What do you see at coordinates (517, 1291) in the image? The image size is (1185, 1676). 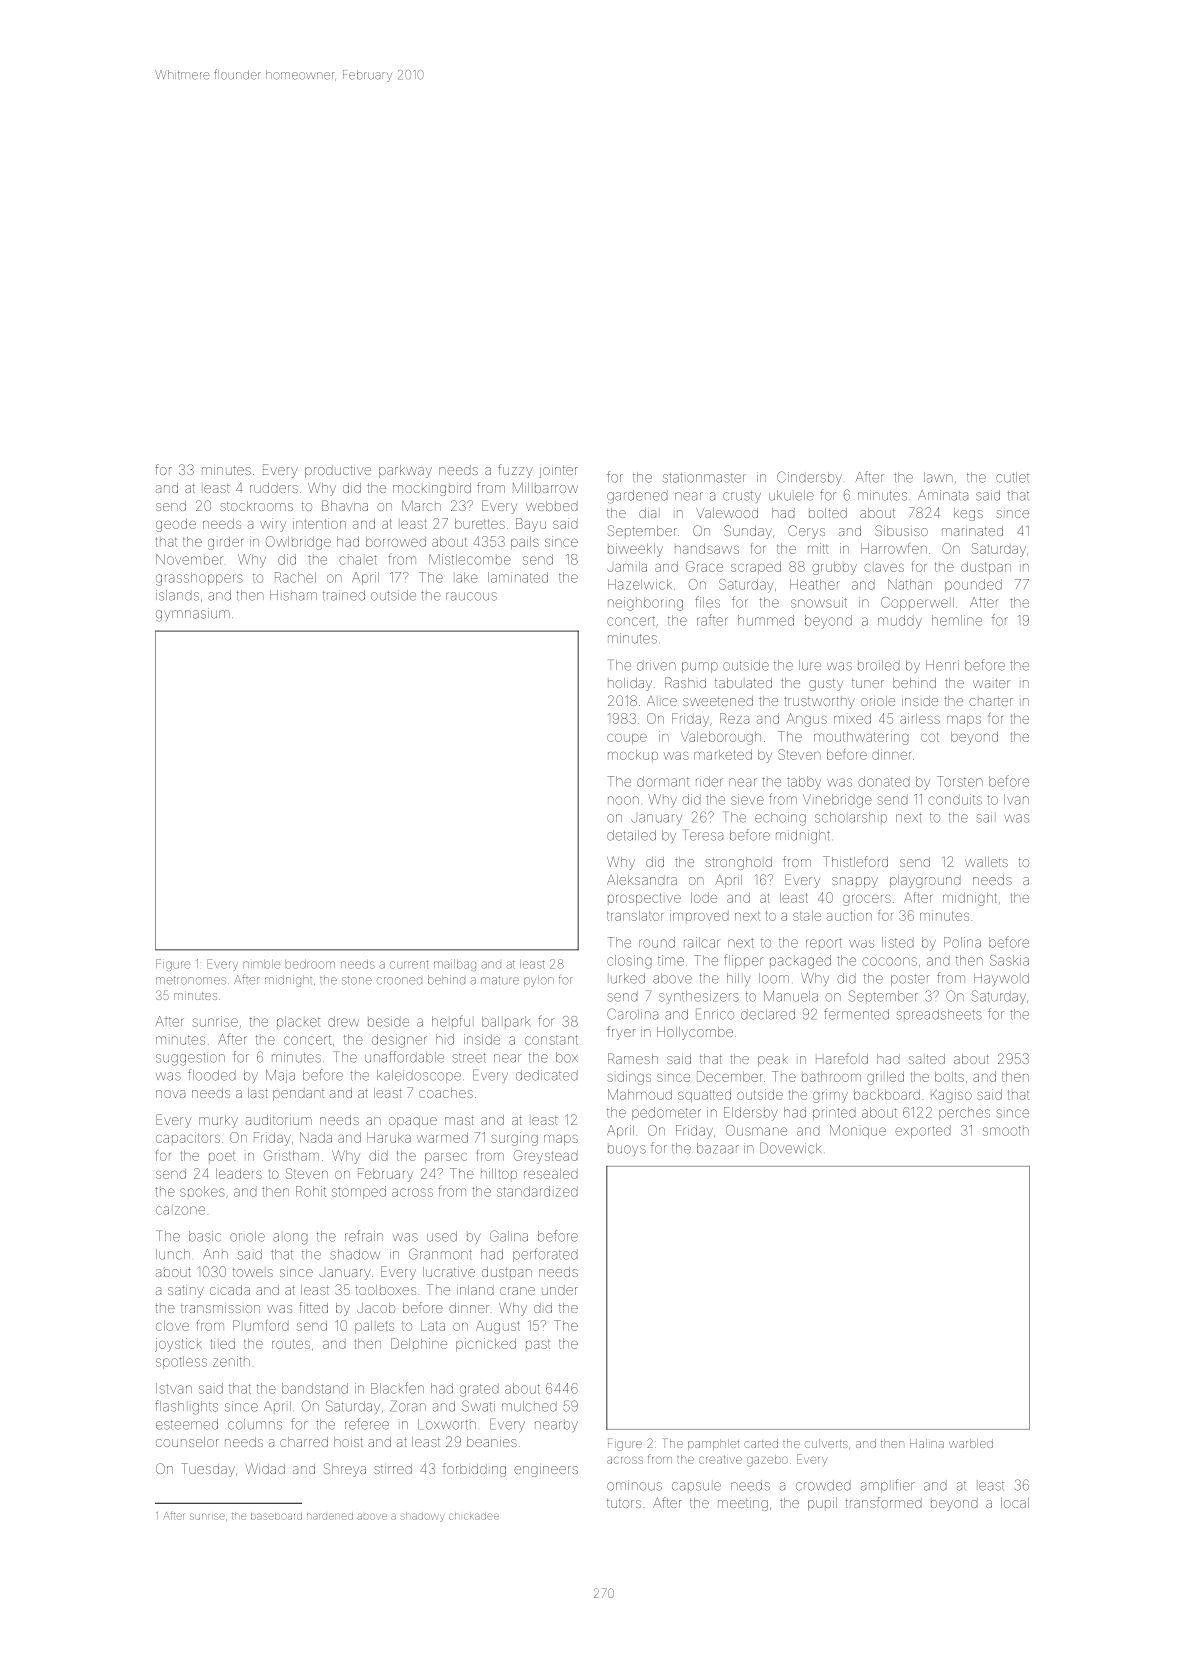 I see `crane` at bounding box center [517, 1291].
